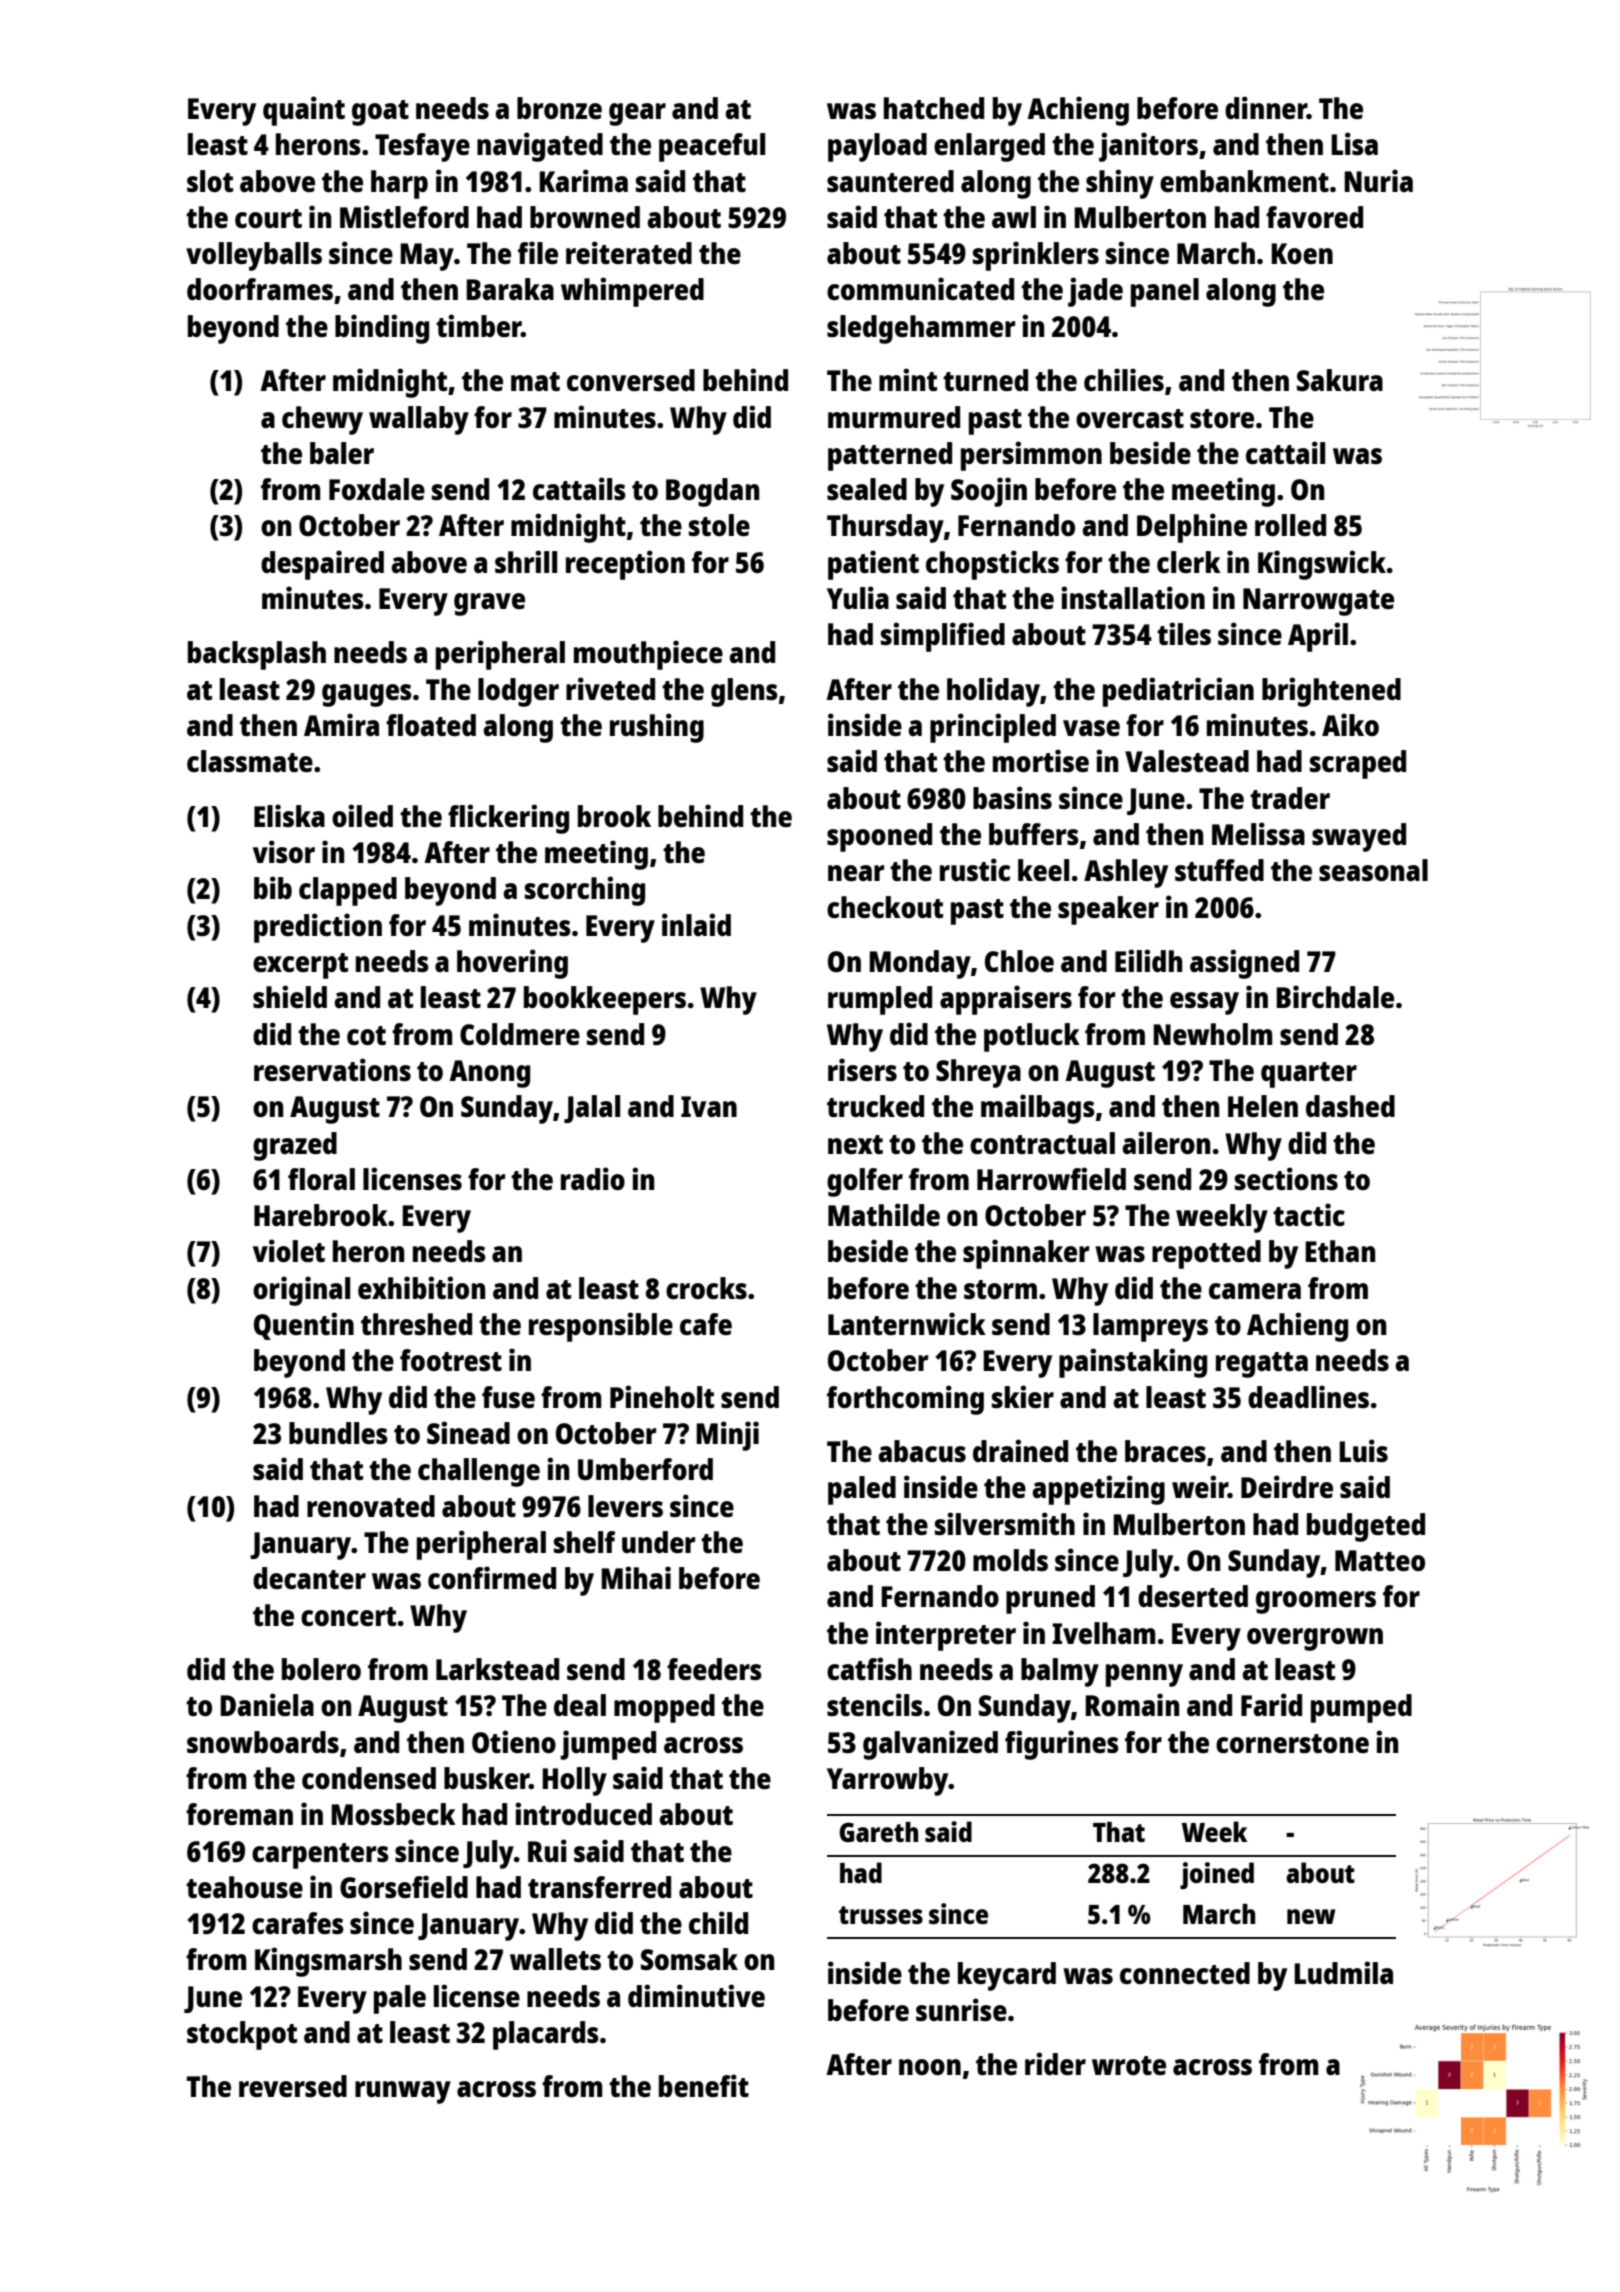  What do you see at coordinates (304, 1326) in the page?
I see `Quentin` at bounding box center [304, 1326].
